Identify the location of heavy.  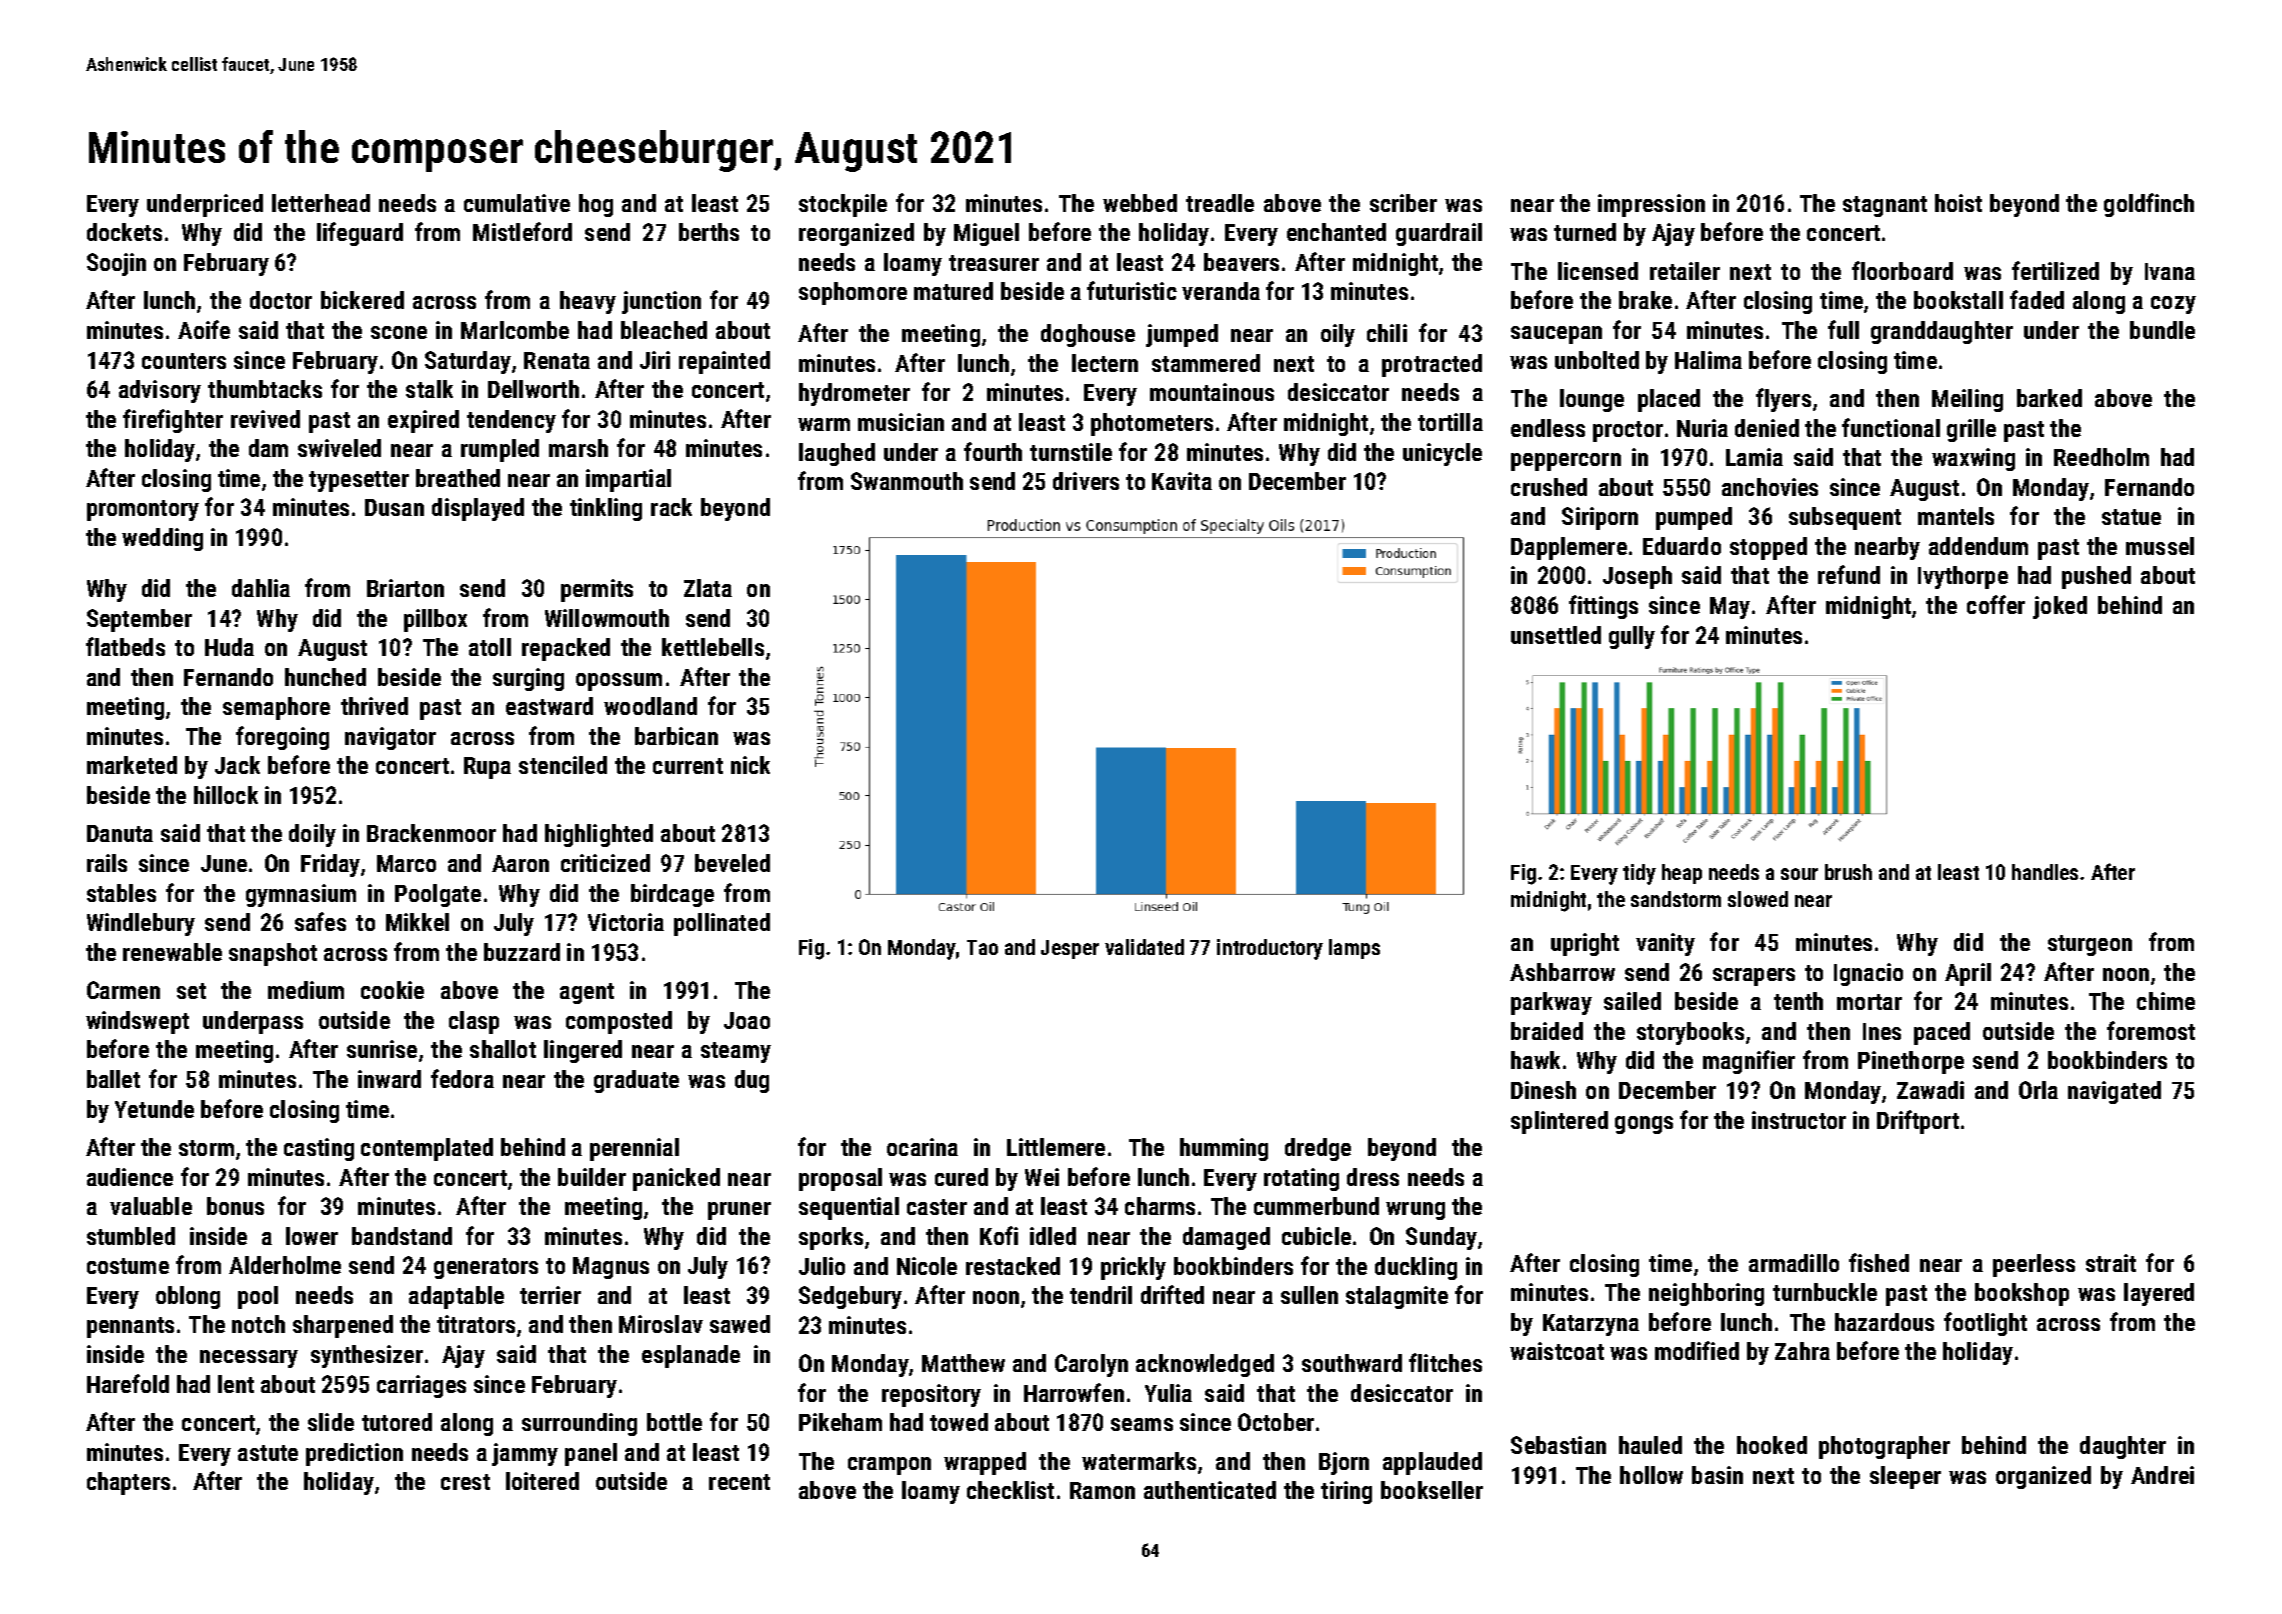
(588, 302).
